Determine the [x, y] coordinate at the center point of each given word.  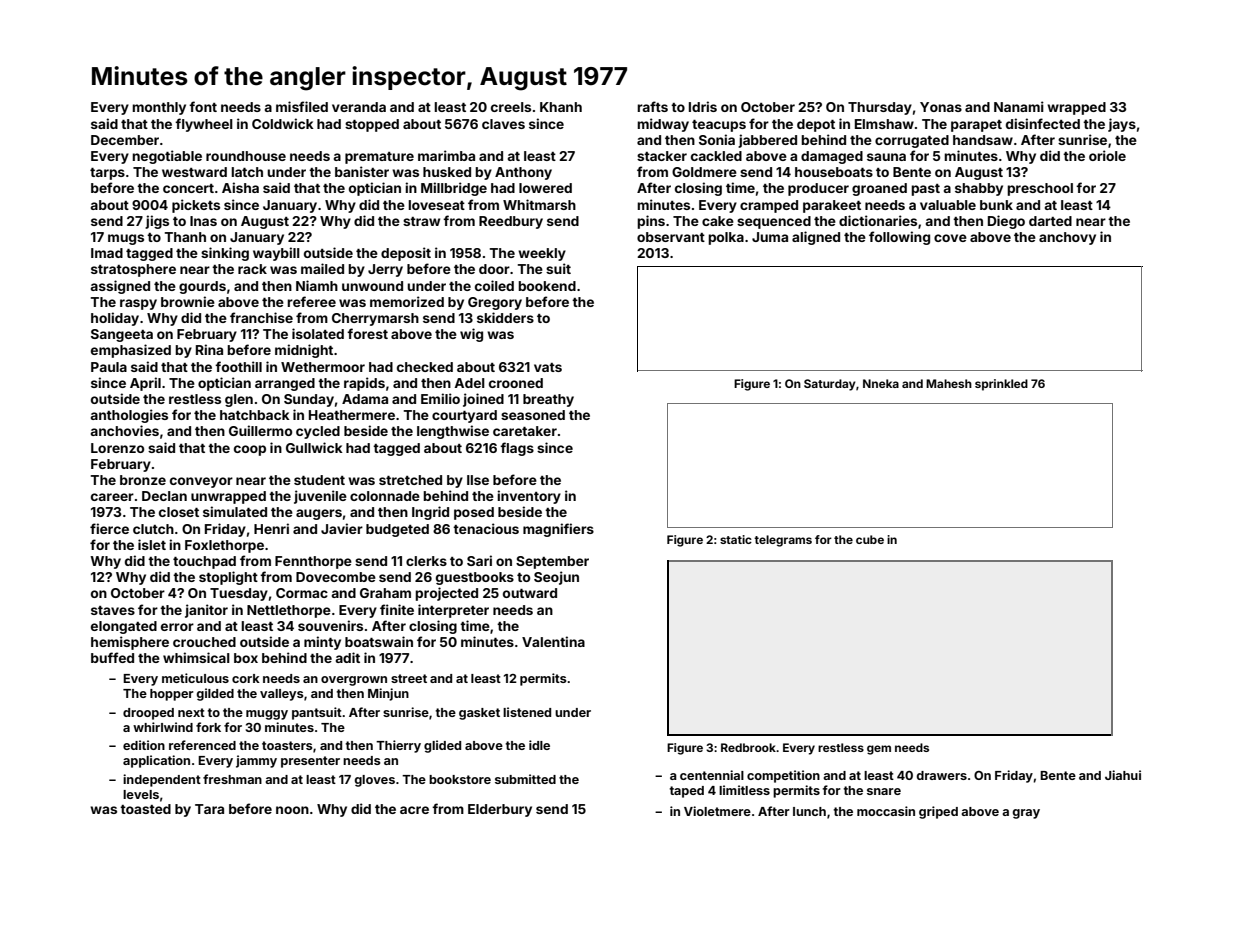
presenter [310, 762]
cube [870, 539]
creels [511, 107]
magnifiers [558, 530]
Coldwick [283, 123]
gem [879, 750]
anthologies [129, 416]
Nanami [1019, 106]
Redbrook [748, 747]
